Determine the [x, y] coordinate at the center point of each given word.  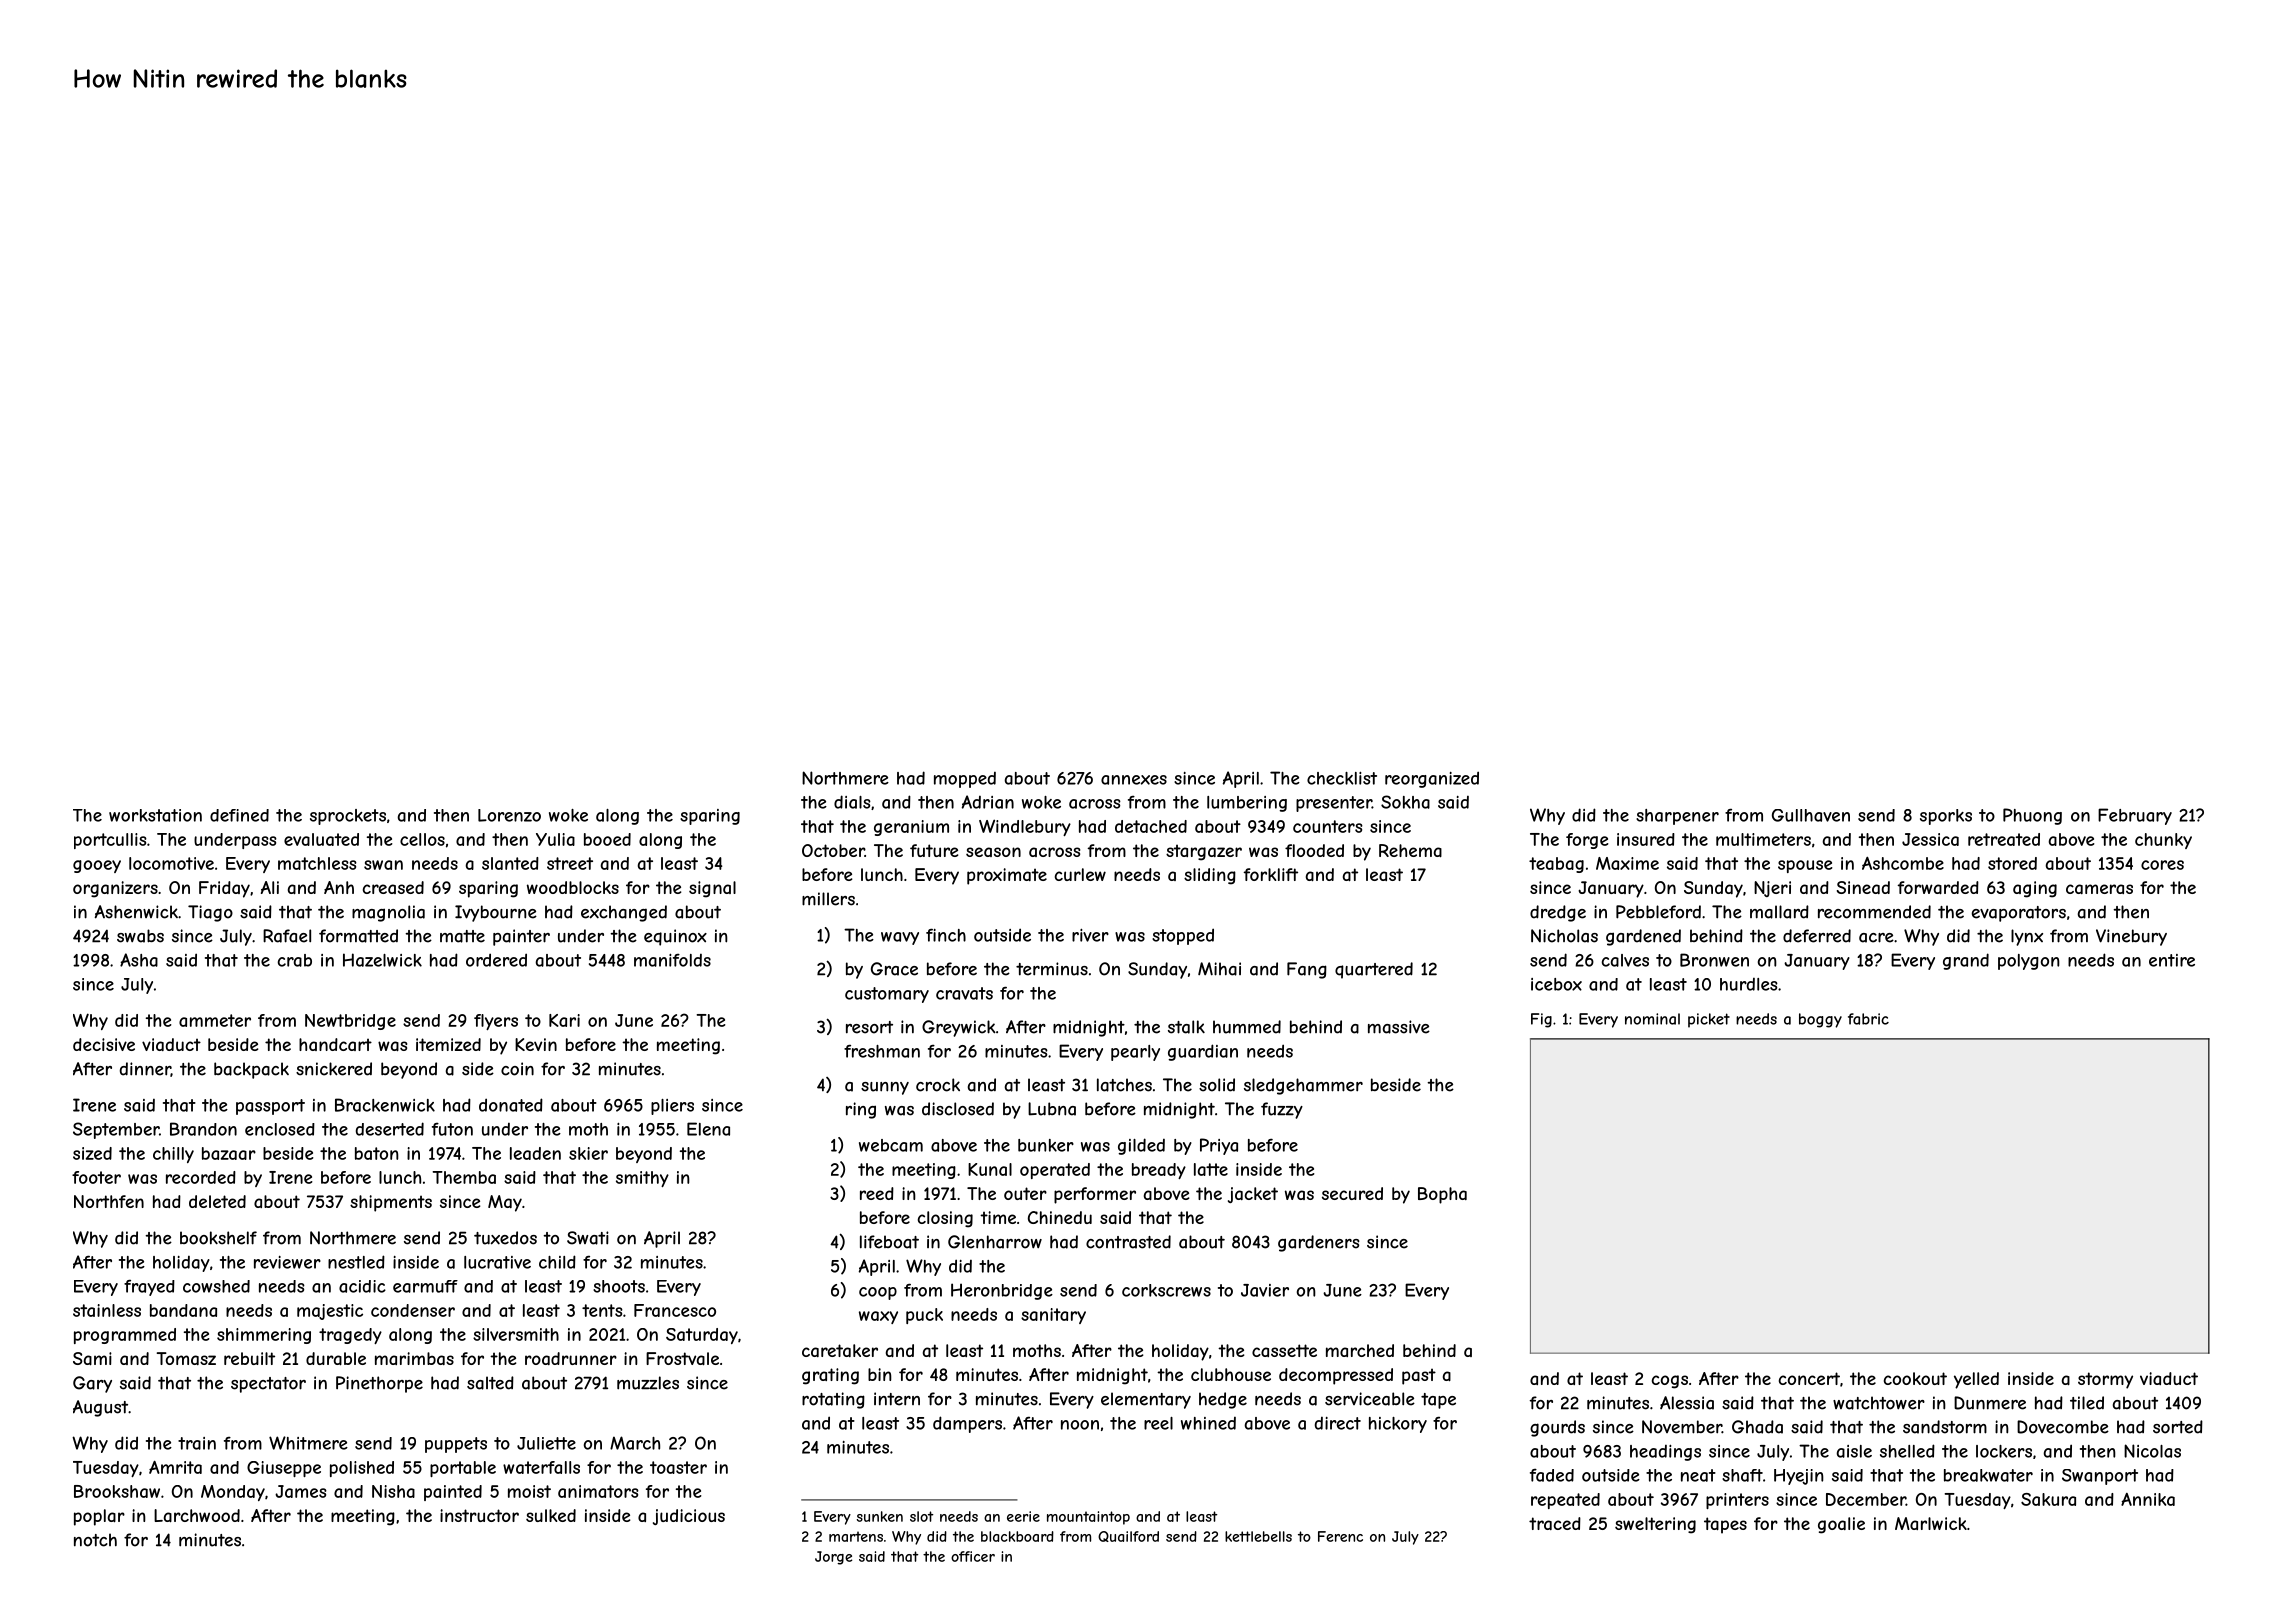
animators [598, 1491]
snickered [334, 1069]
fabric [1868, 1019]
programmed [125, 1336]
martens [856, 1536]
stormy [2105, 1380]
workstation [155, 815]
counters [1328, 826]
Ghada [1757, 1427]
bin [880, 1374]
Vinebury [2131, 937]
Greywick [959, 1028]
